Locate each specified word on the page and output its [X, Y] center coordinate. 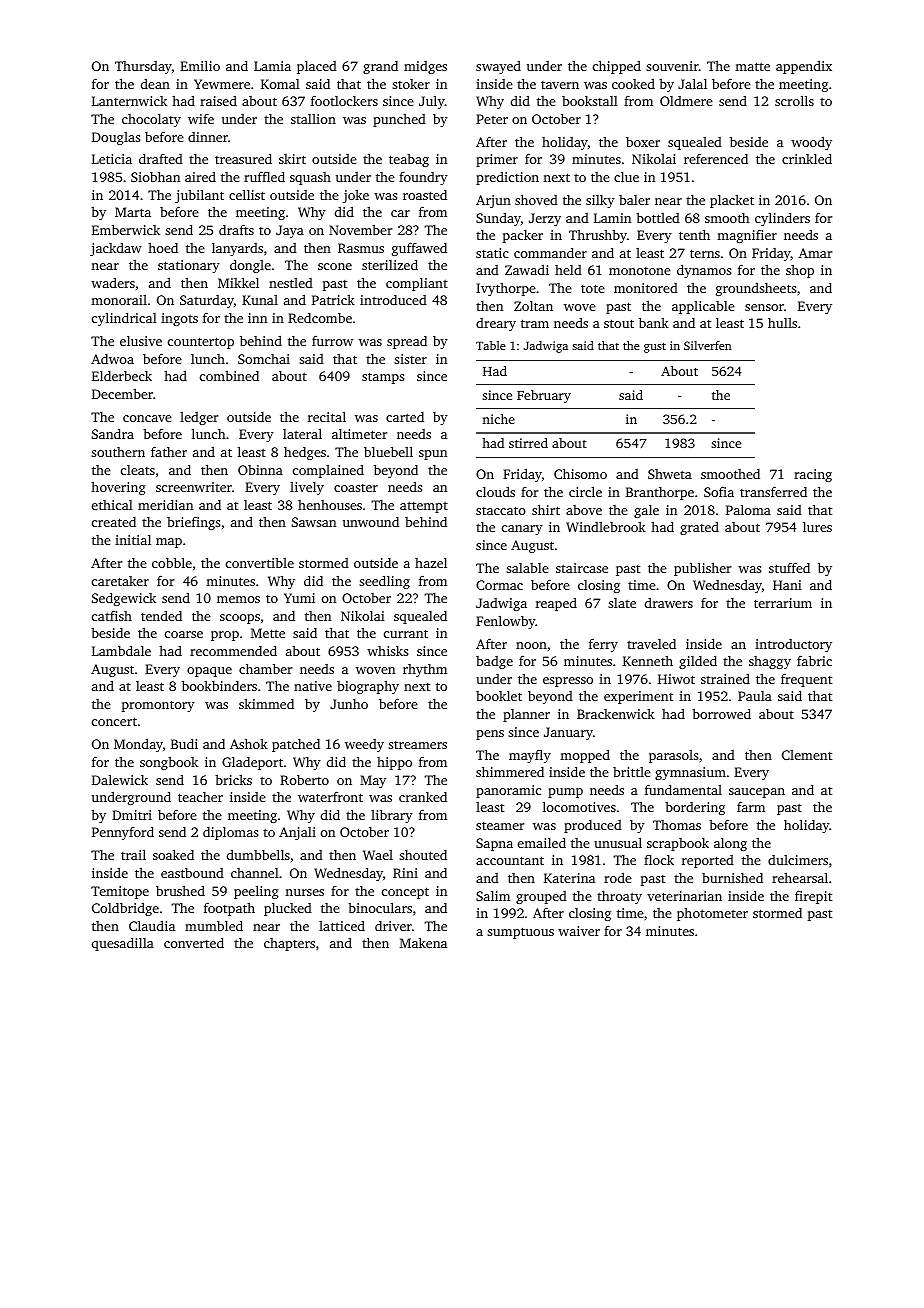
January [568, 733]
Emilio [200, 65]
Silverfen [707, 345]
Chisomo [580, 473]
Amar [815, 253]
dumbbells [258, 854]
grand [380, 67]
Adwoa [112, 359]
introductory [793, 645]
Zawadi [527, 270]
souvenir [672, 66]
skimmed [266, 704]
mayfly [530, 756]
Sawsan [314, 522]
